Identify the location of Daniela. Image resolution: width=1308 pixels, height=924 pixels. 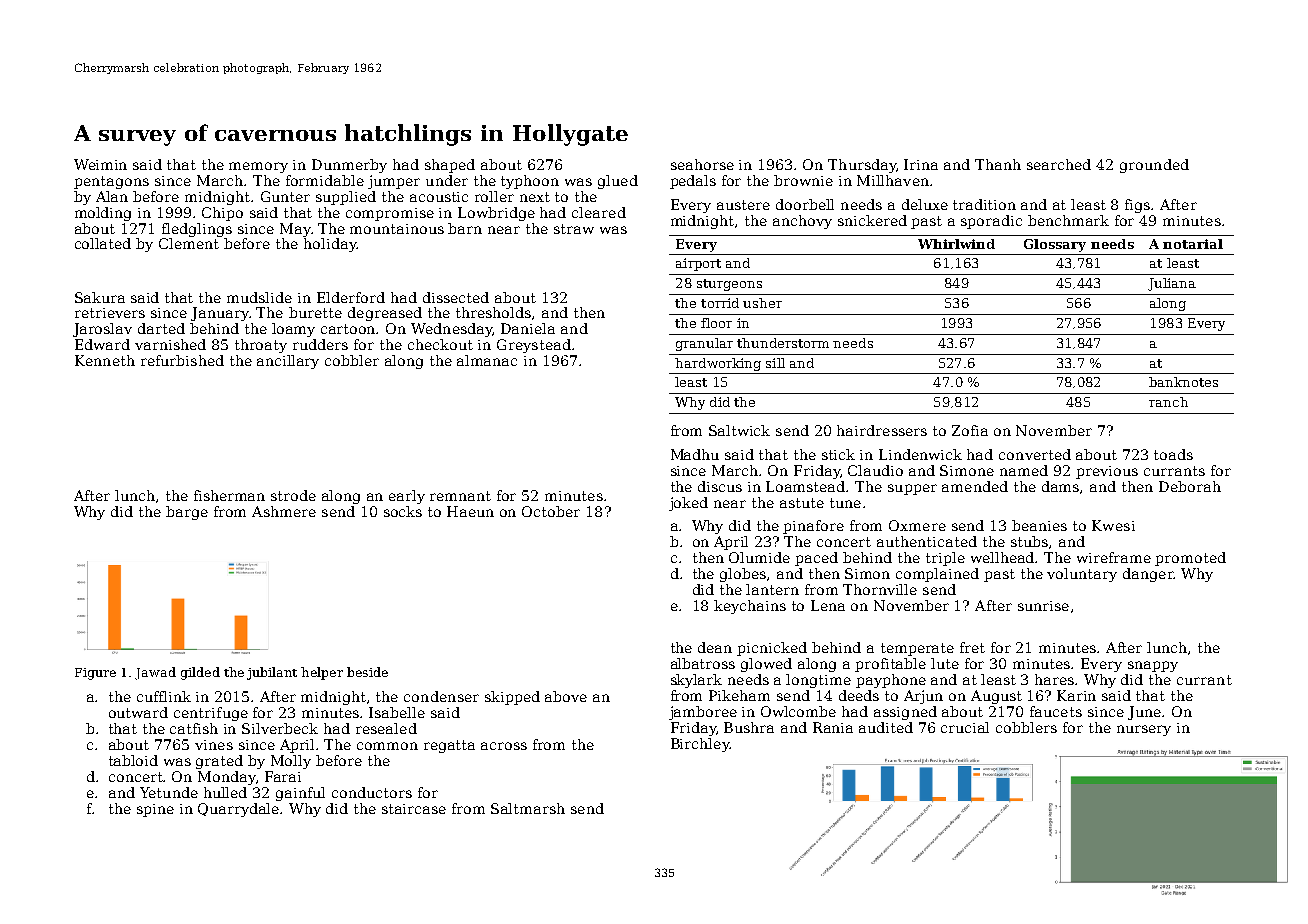
(528, 328).
